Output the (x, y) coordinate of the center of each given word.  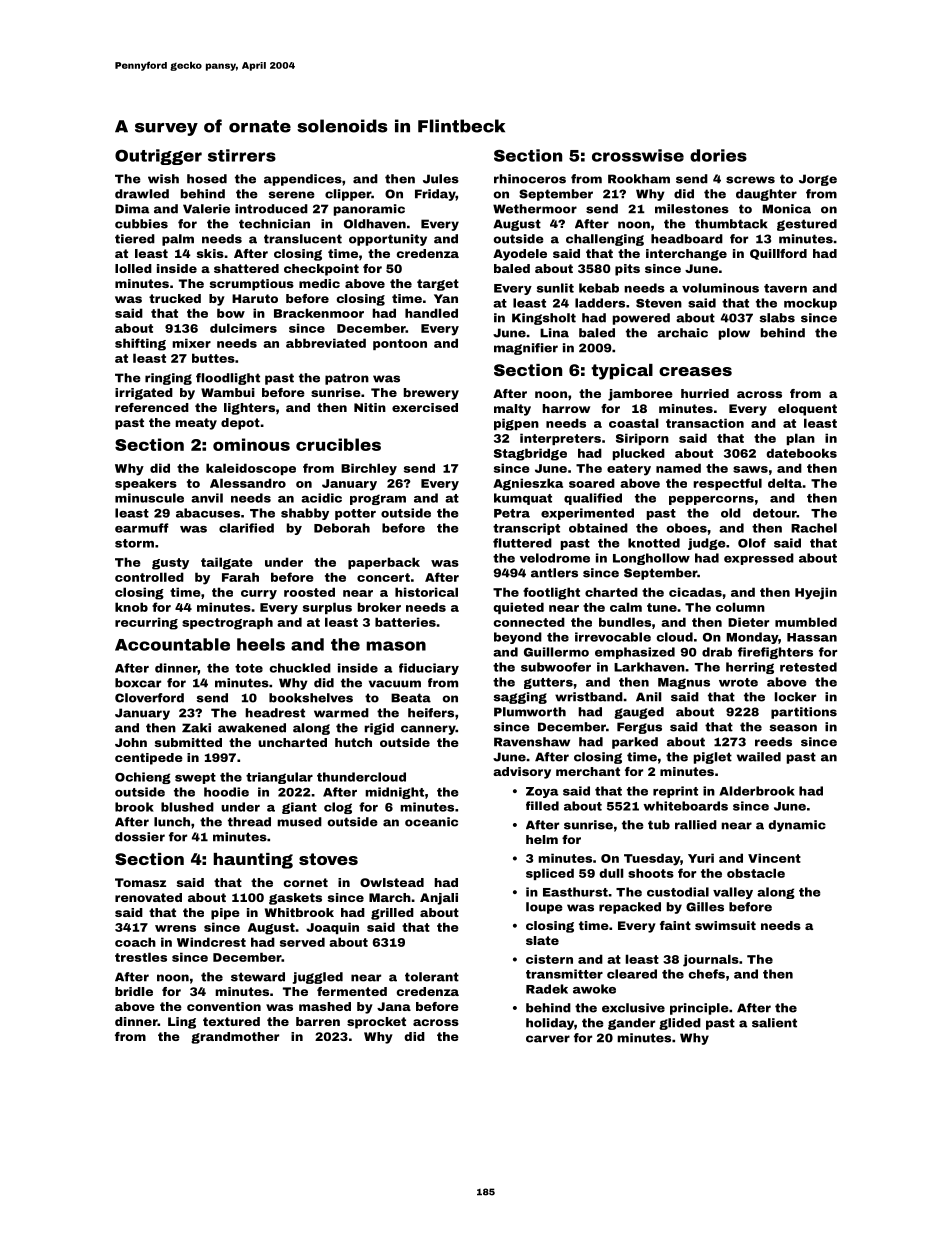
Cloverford (149, 698)
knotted (654, 543)
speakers (146, 484)
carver (548, 1039)
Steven (659, 303)
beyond (518, 638)
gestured (807, 225)
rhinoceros (530, 179)
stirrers (242, 155)
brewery (431, 394)
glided (680, 1024)
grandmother (235, 1038)
